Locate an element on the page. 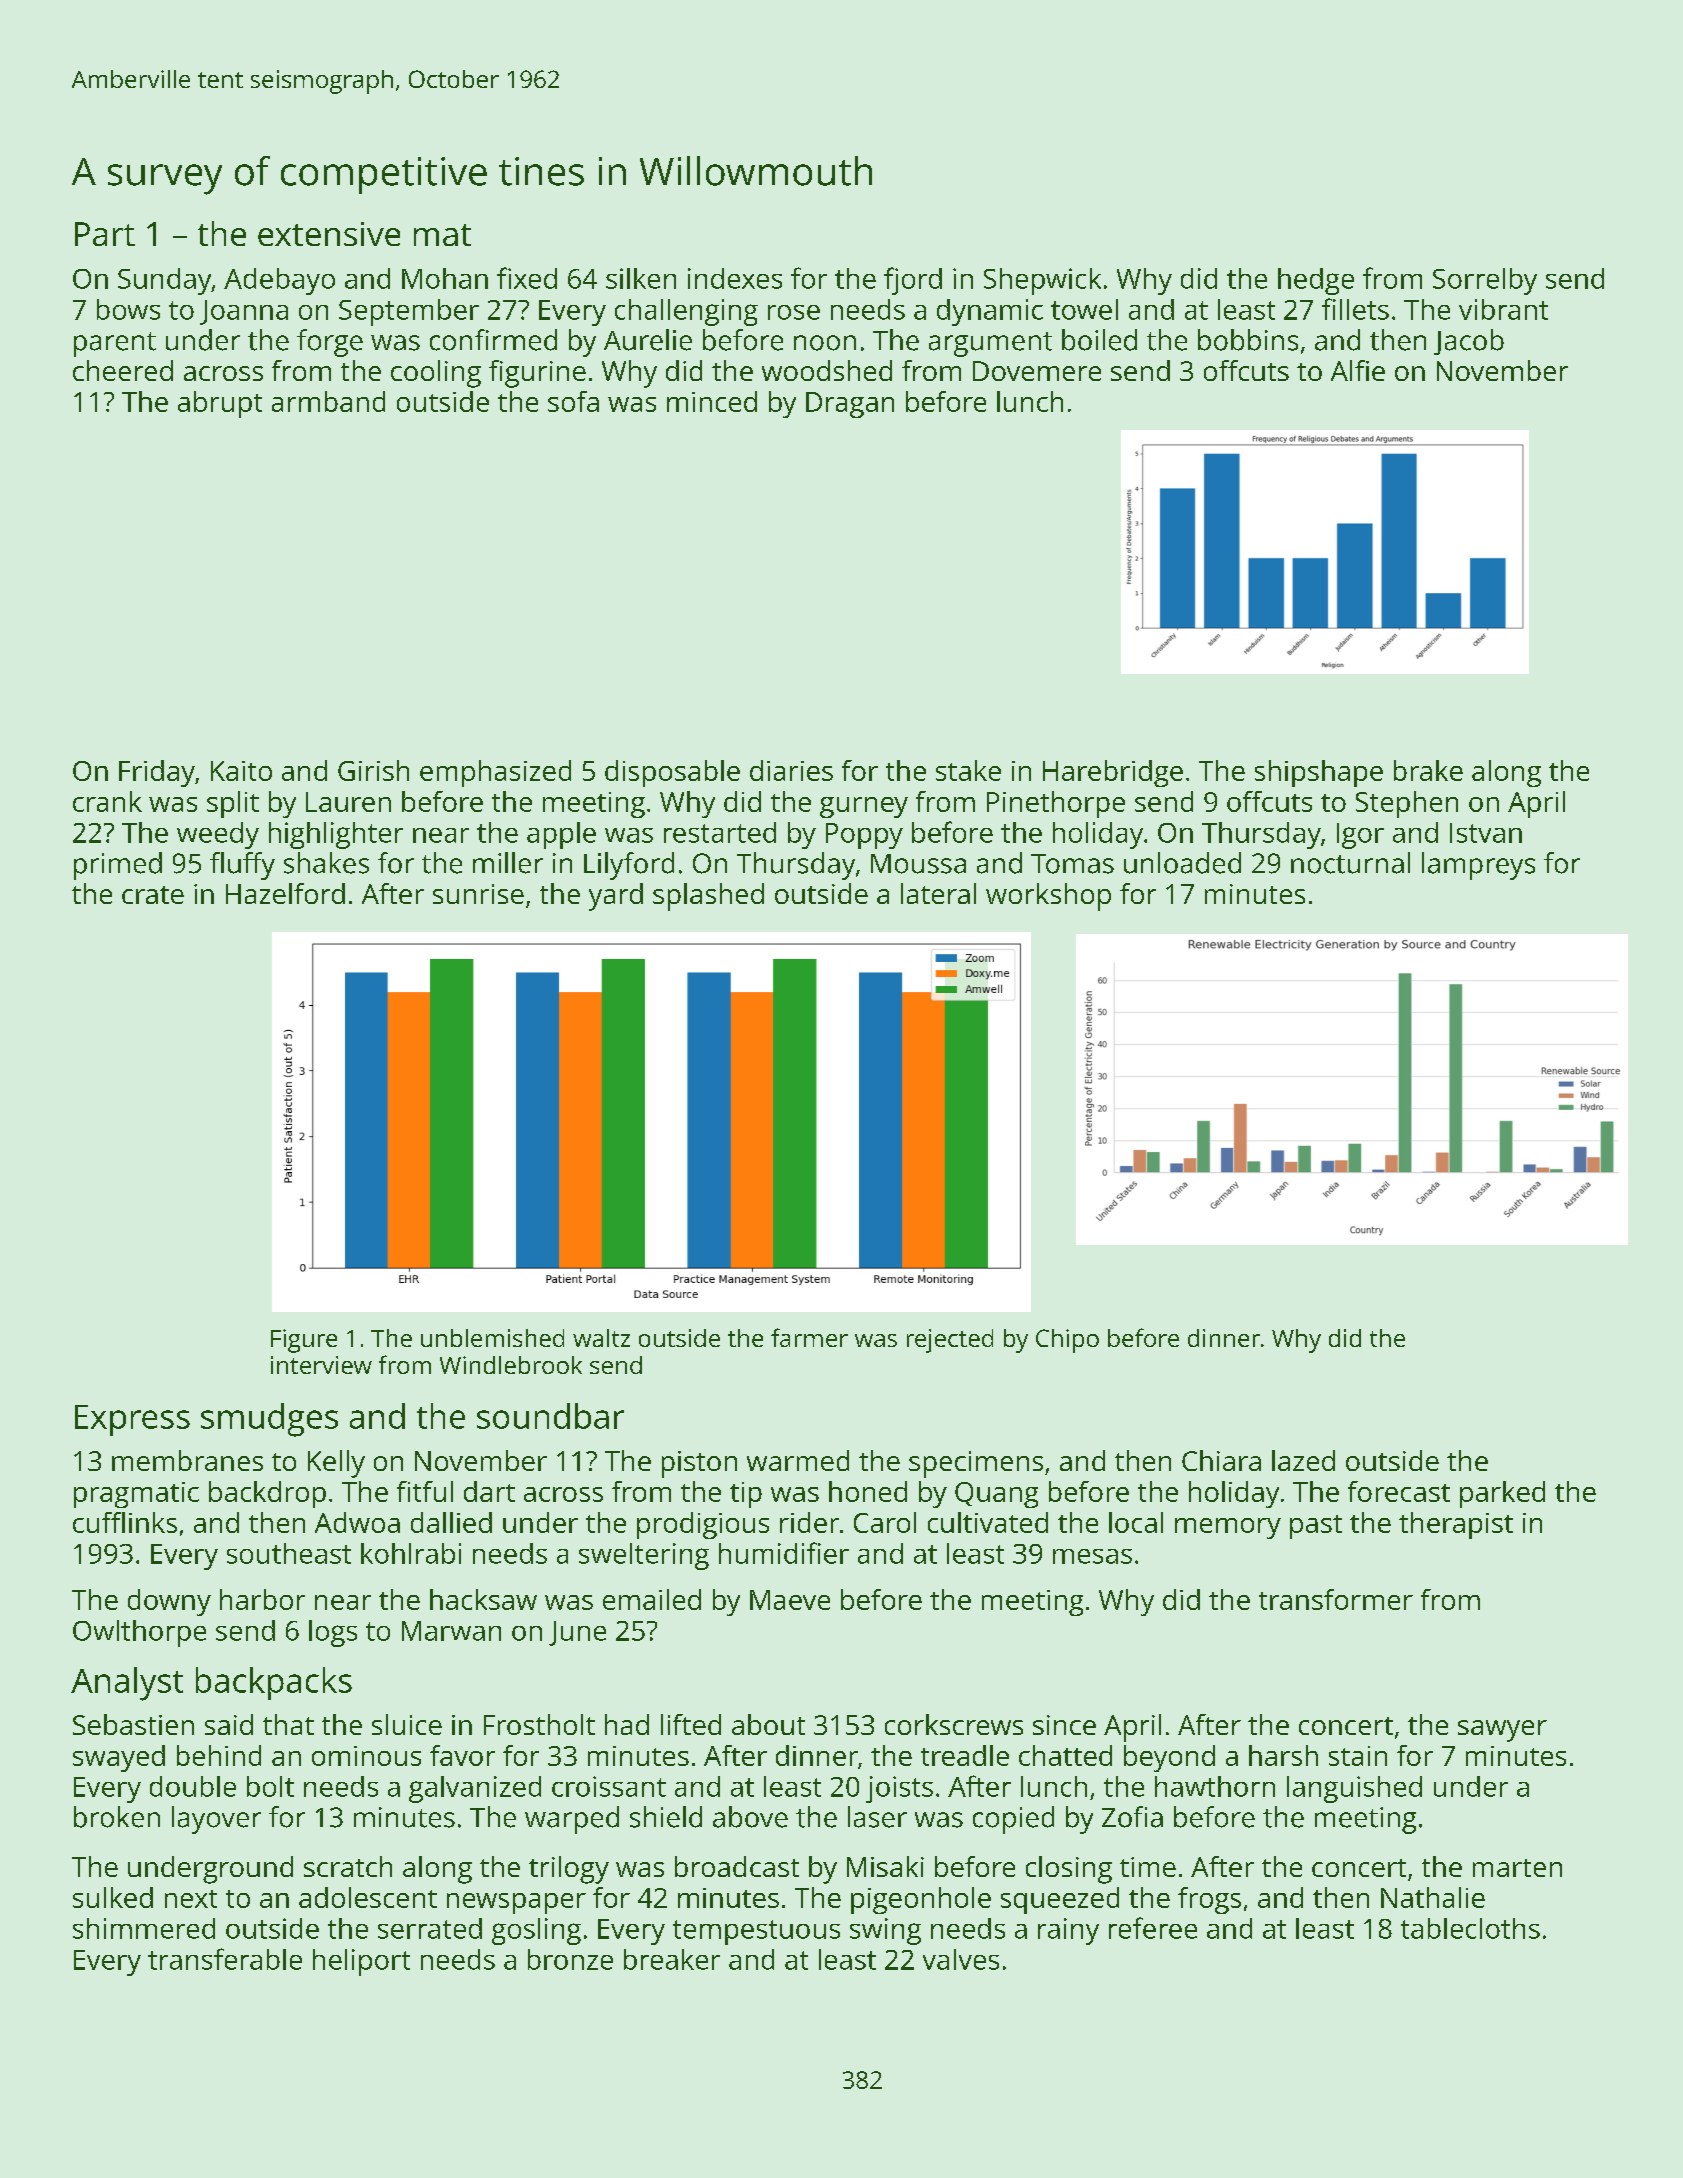  lampreys is located at coordinates (1478, 866).
